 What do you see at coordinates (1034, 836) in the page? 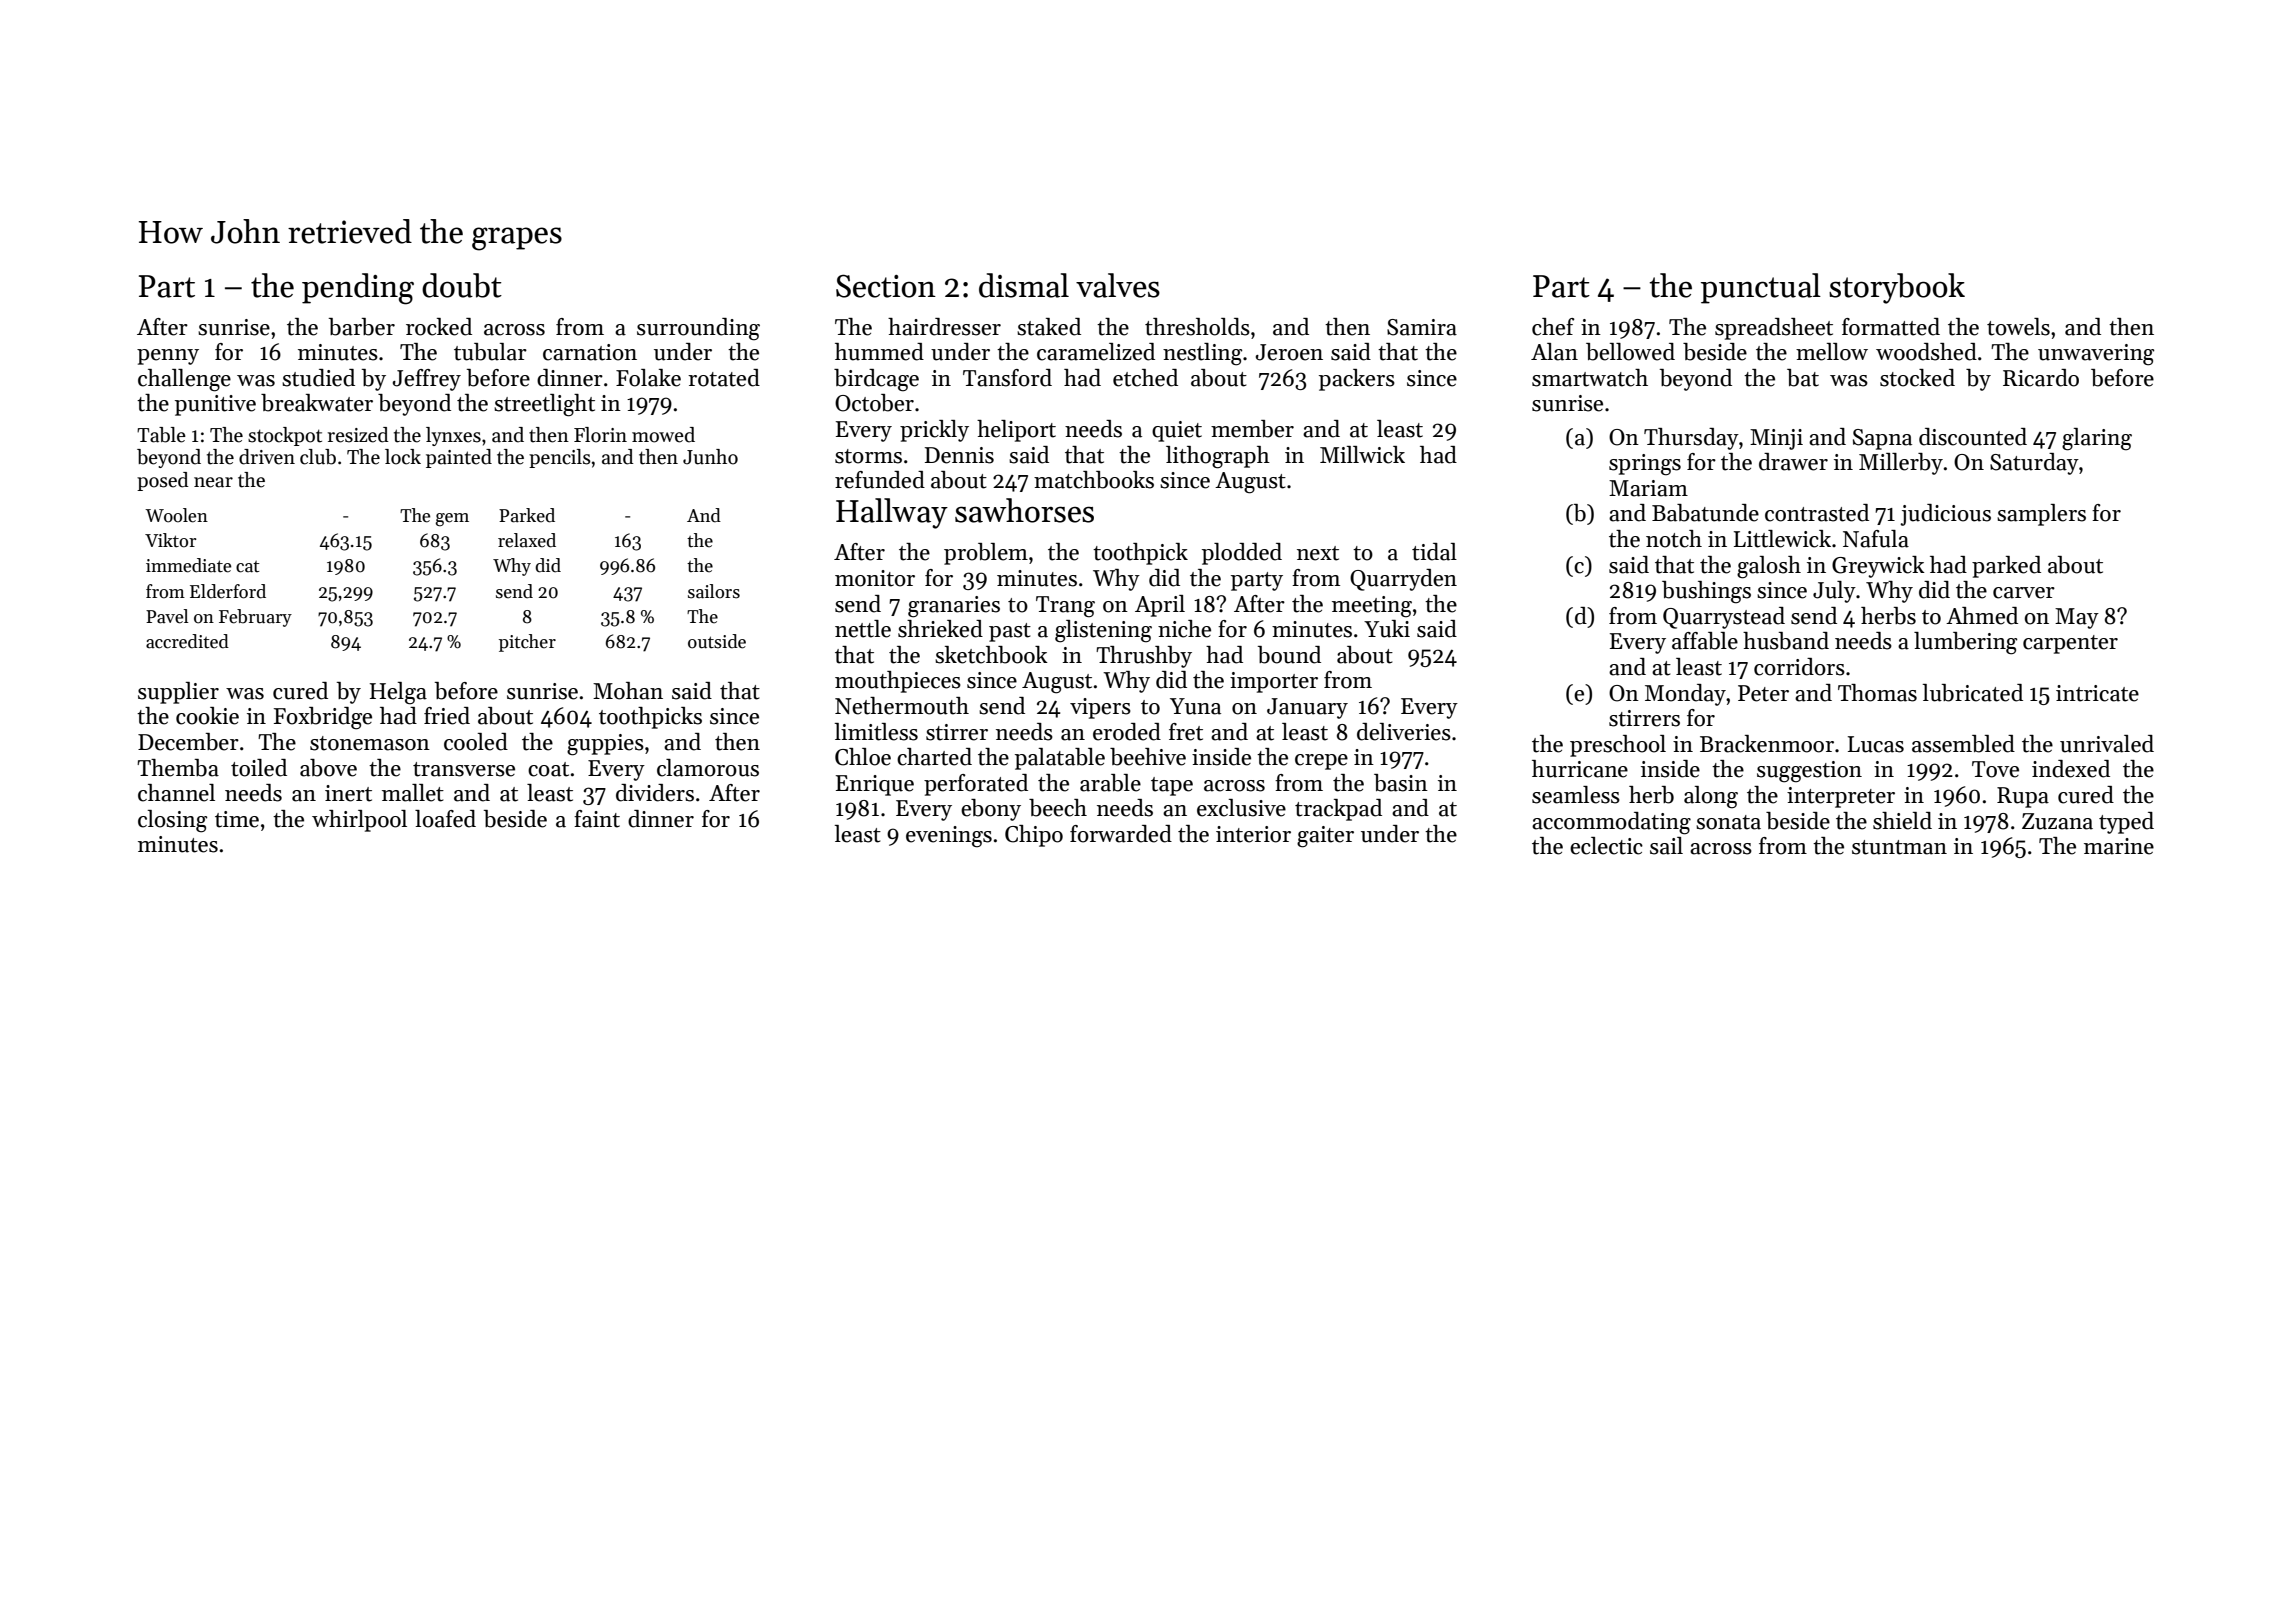
I see `Chipo` at bounding box center [1034, 836].
